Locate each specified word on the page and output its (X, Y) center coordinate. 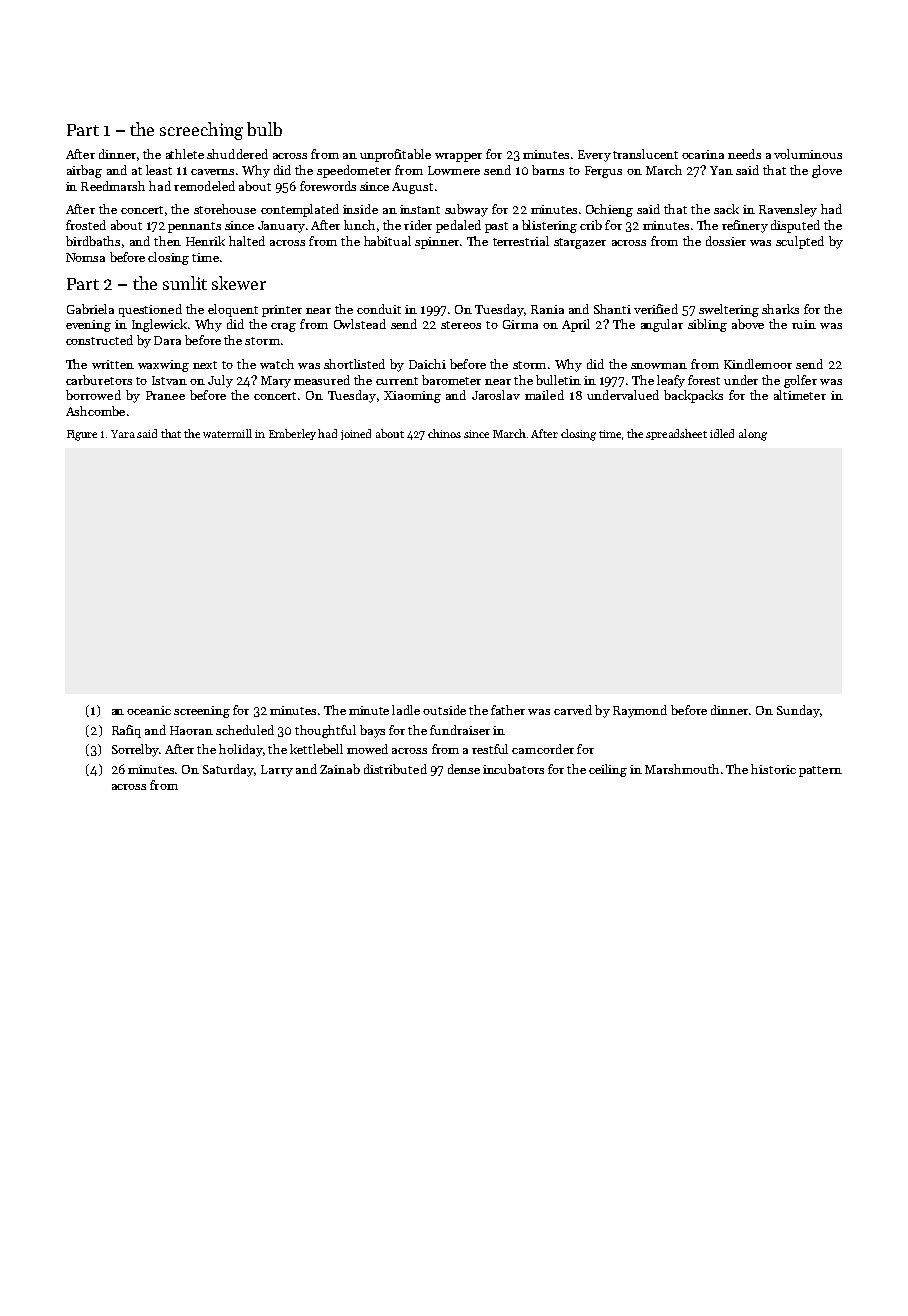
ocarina (703, 154)
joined (356, 434)
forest (704, 380)
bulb (264, 129)
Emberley (292, 434)
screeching (201, 131)
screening (202, 712)
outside (444, 710)
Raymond (640, 711)
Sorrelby (136, 750)
